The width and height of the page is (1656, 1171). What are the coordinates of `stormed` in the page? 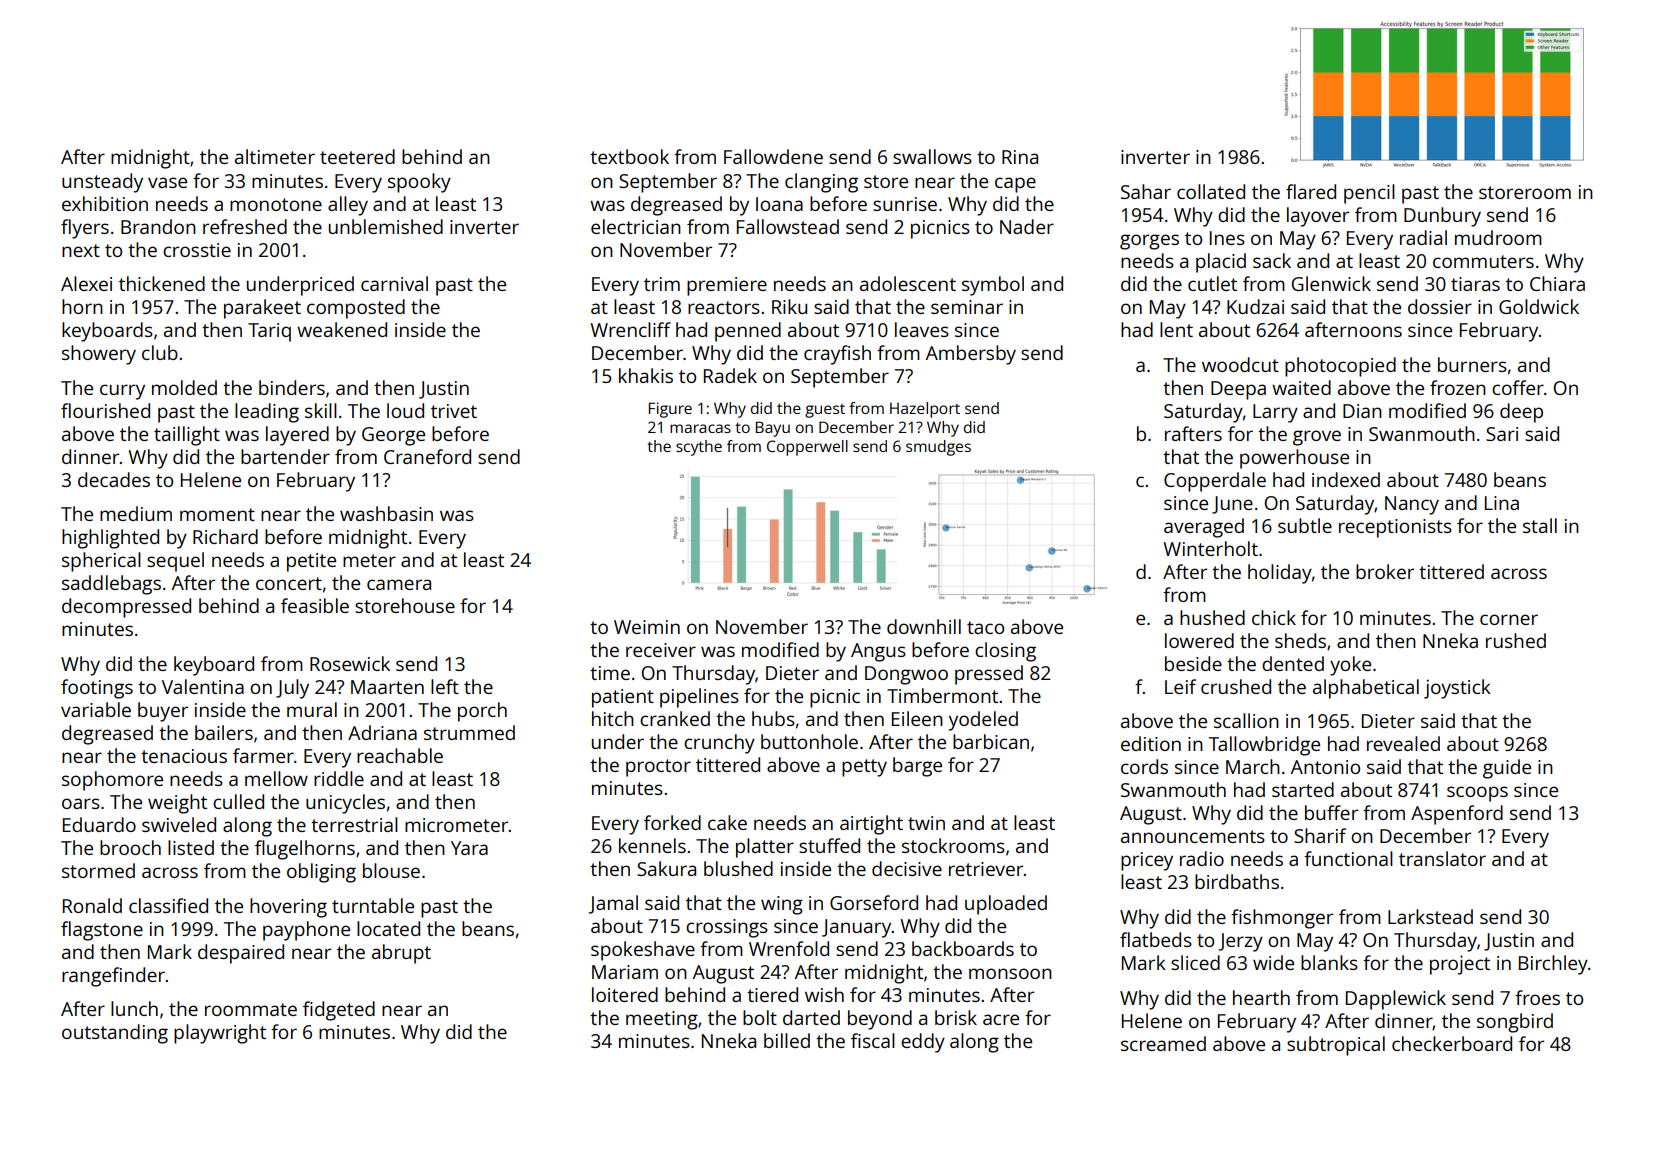 It's located at (98, 870).
